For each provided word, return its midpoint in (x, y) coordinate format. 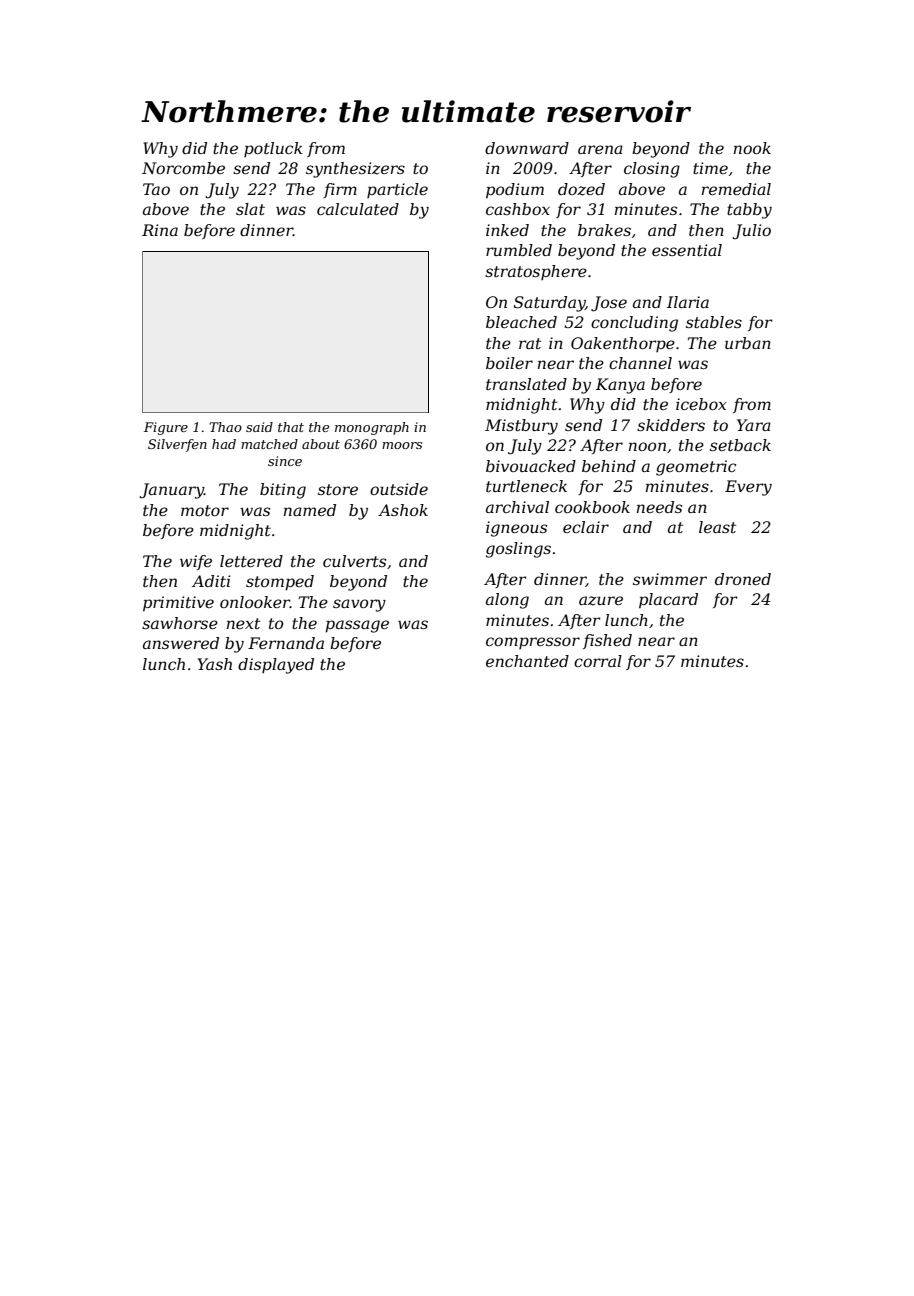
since (285, 461)
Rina (160, 230)
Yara (754, 425)
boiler (509, 363)
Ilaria (688, 302)
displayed (276, 666)
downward (527, 148)
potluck (273, 149)
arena (600, 149)
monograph (372, 428)
